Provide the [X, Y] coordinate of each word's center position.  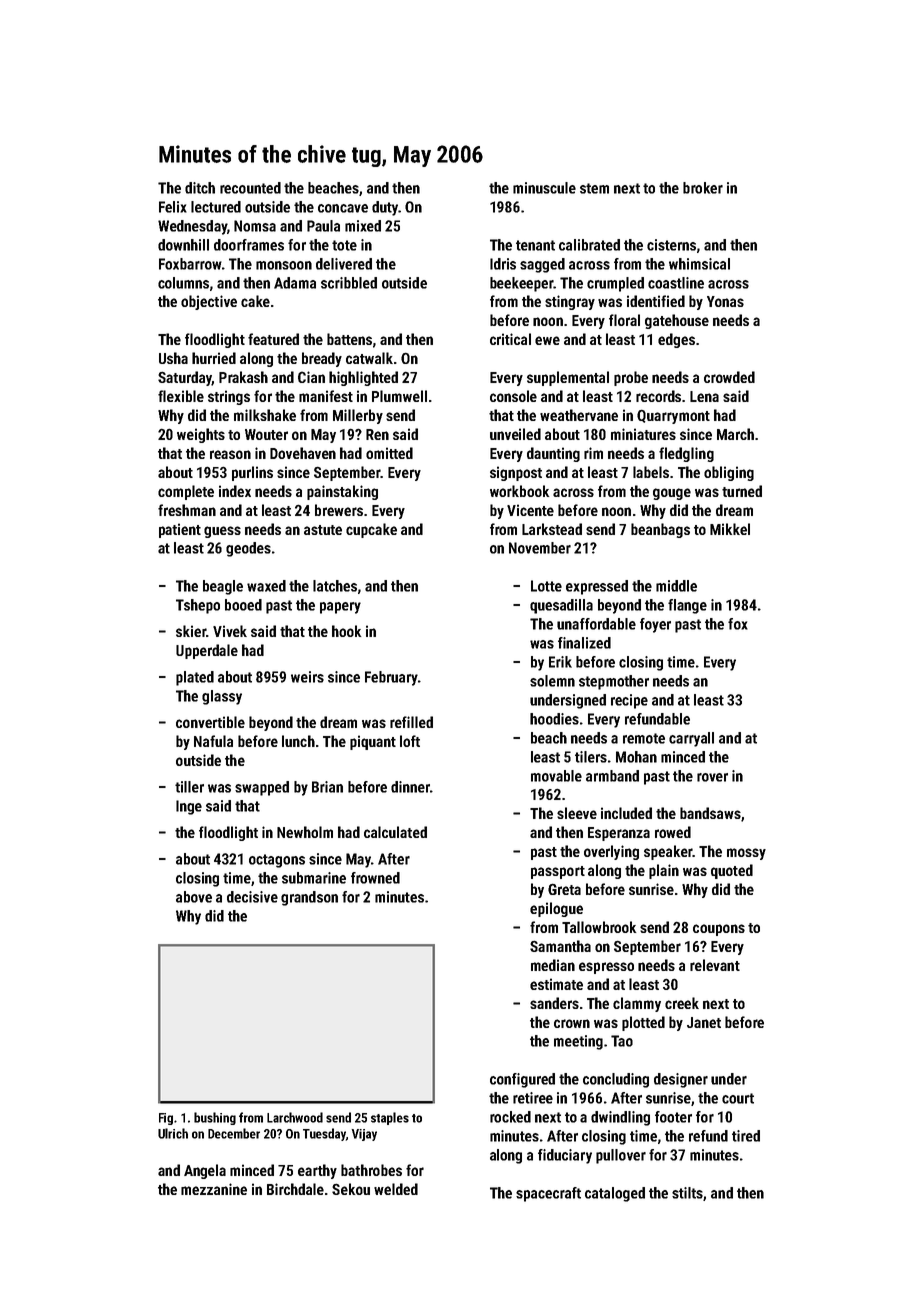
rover [712, 777]
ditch [200, 188]
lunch [298, 741]
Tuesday [324, 1134]
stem [594, 188]
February [391, 678]
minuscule [544, 188]
